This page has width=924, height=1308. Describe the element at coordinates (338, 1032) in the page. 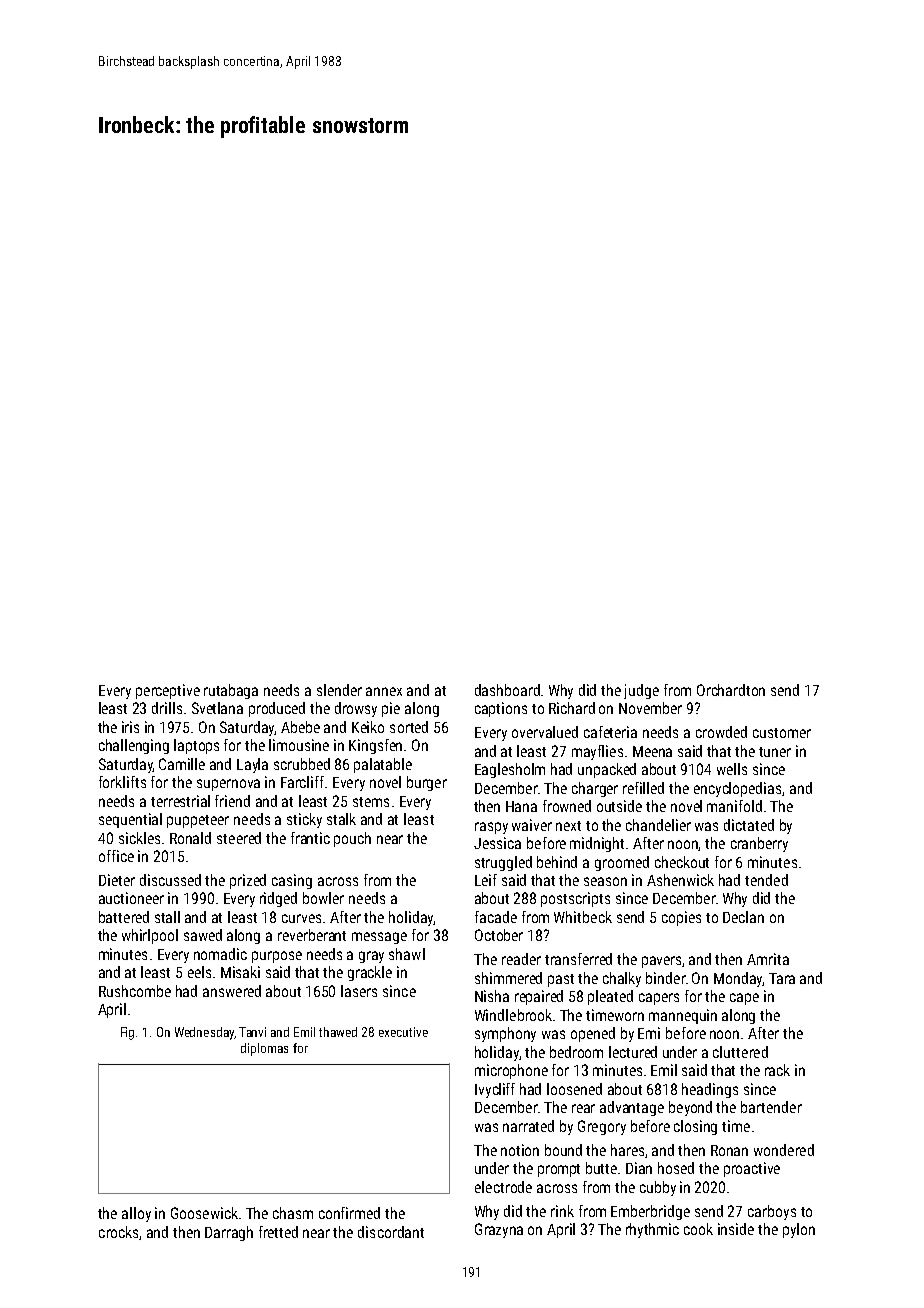

I see `thawed` at that location.
